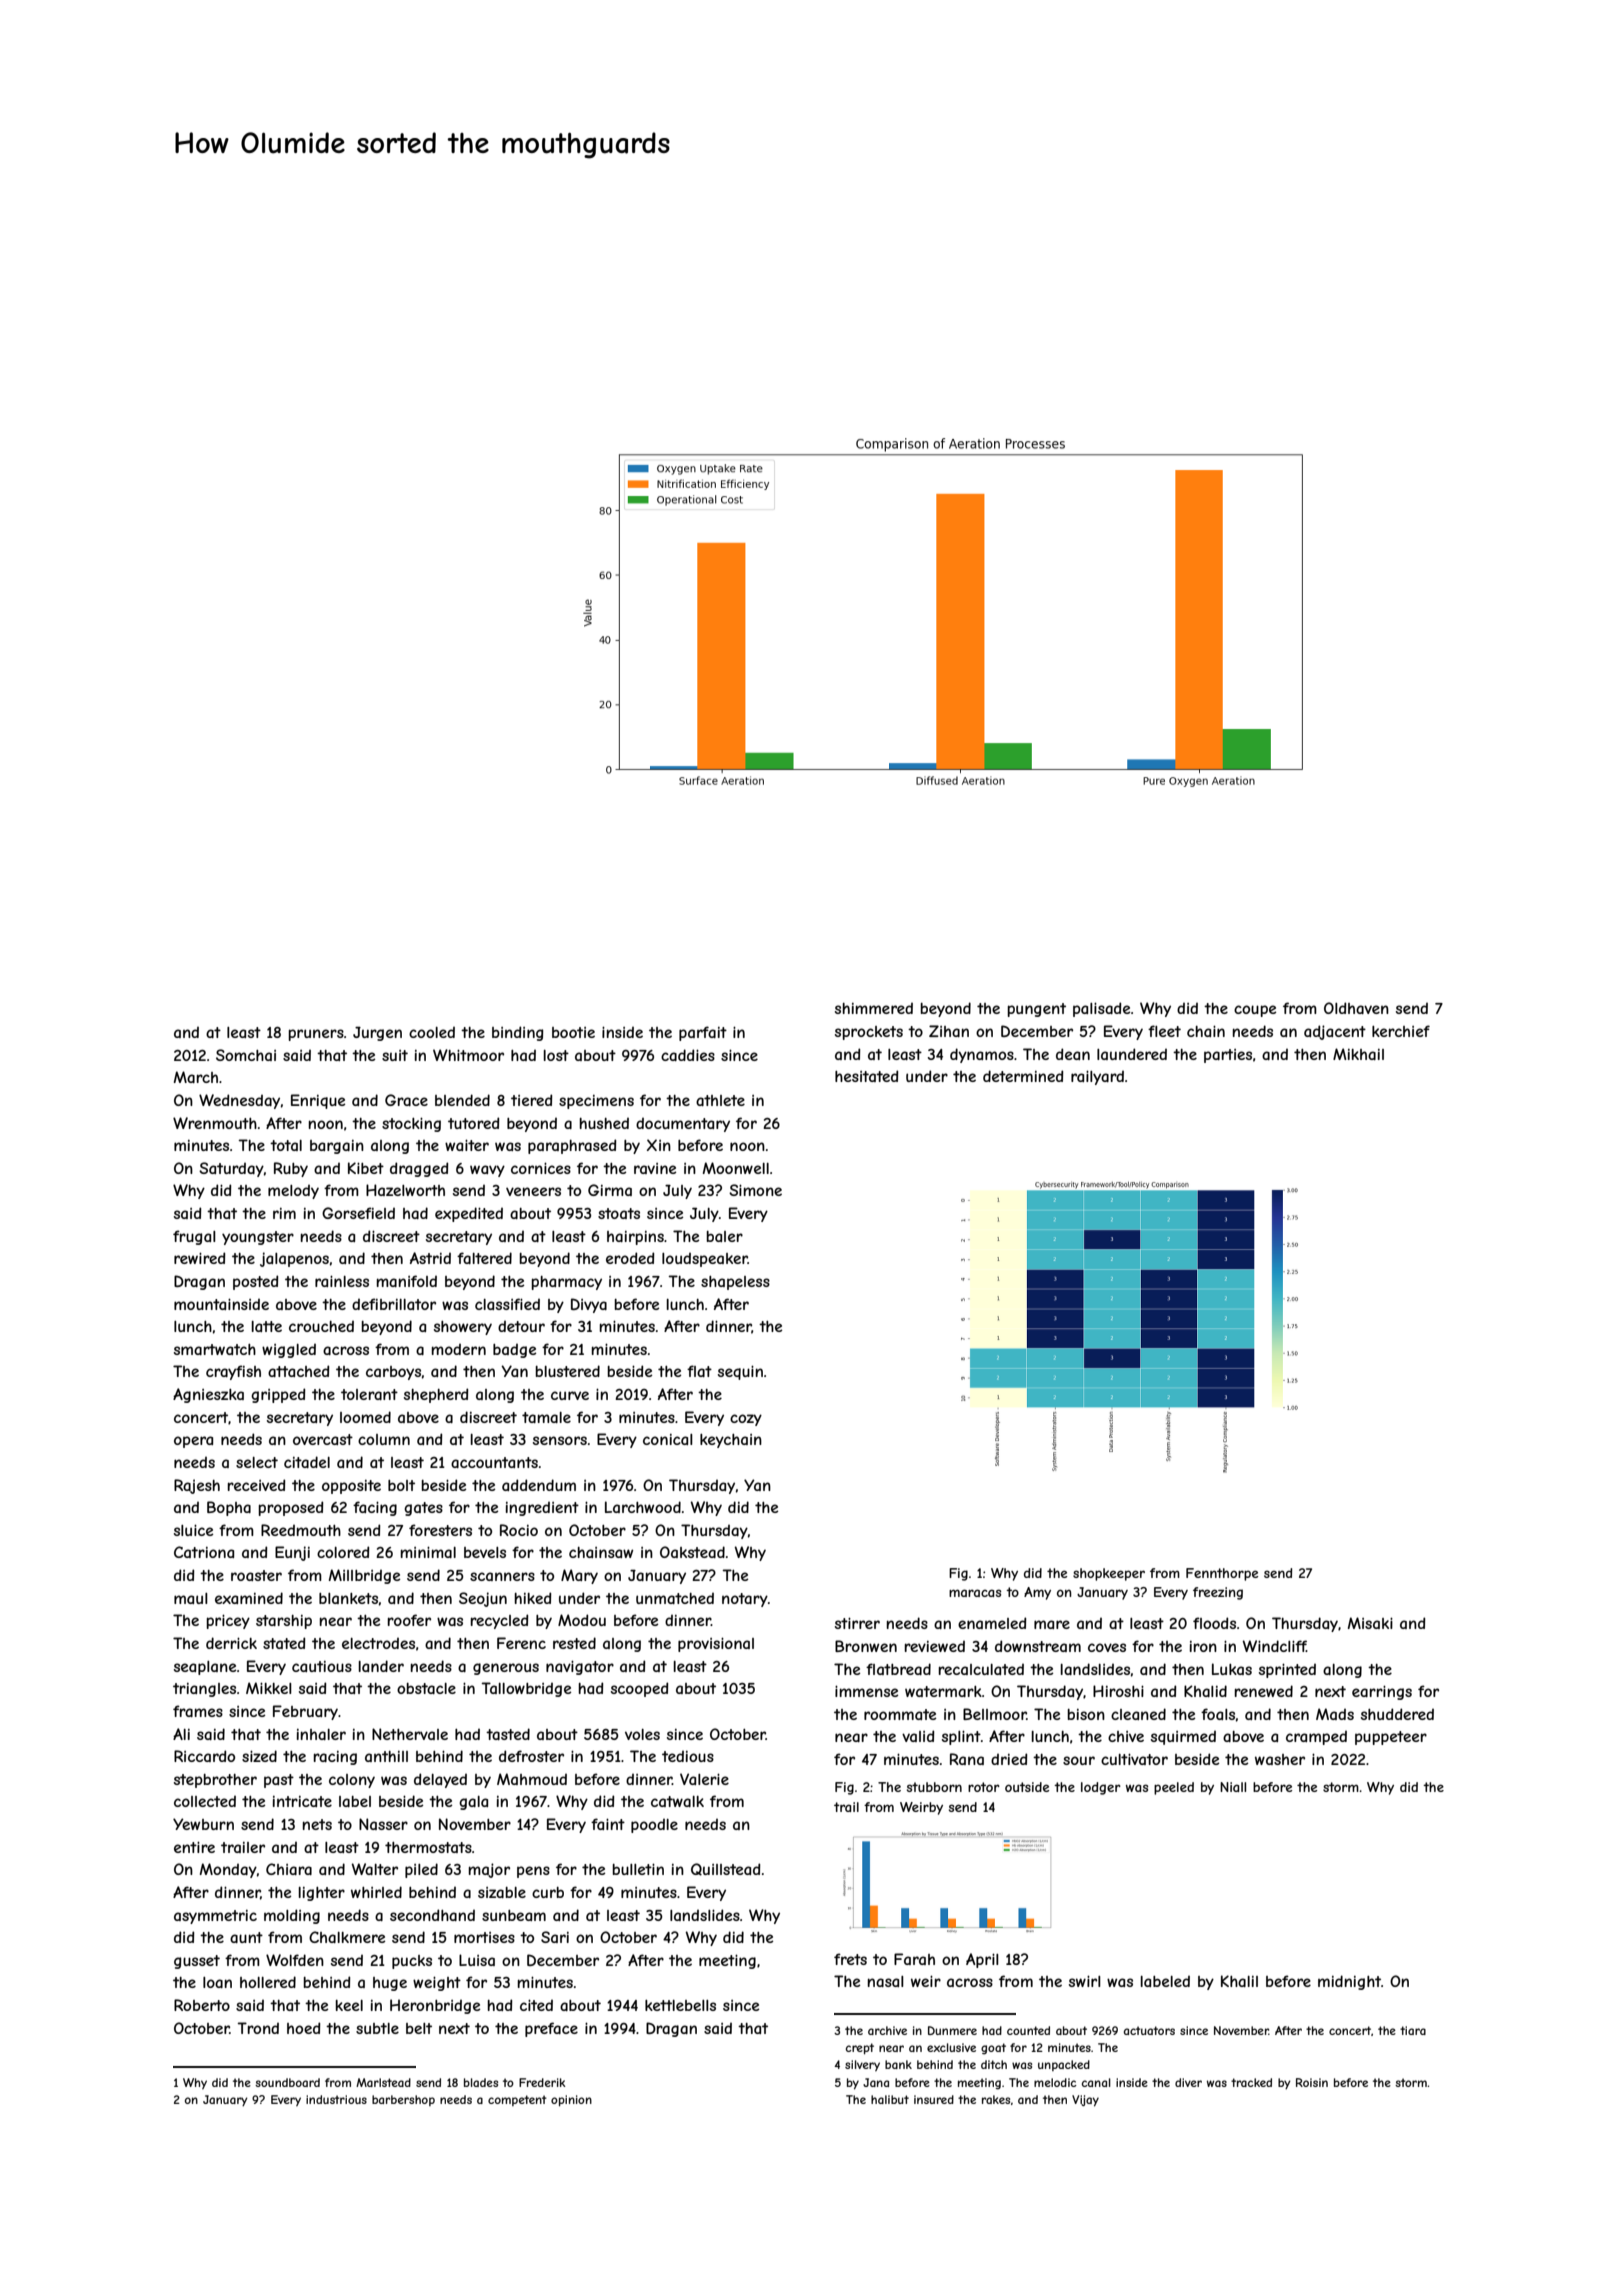 This screenshot has height=2292, width=1620. What do you see at coordinates (1312, 2082) in the screenshot?
I see `Roisin` at bounding box center [1312, 2082].
